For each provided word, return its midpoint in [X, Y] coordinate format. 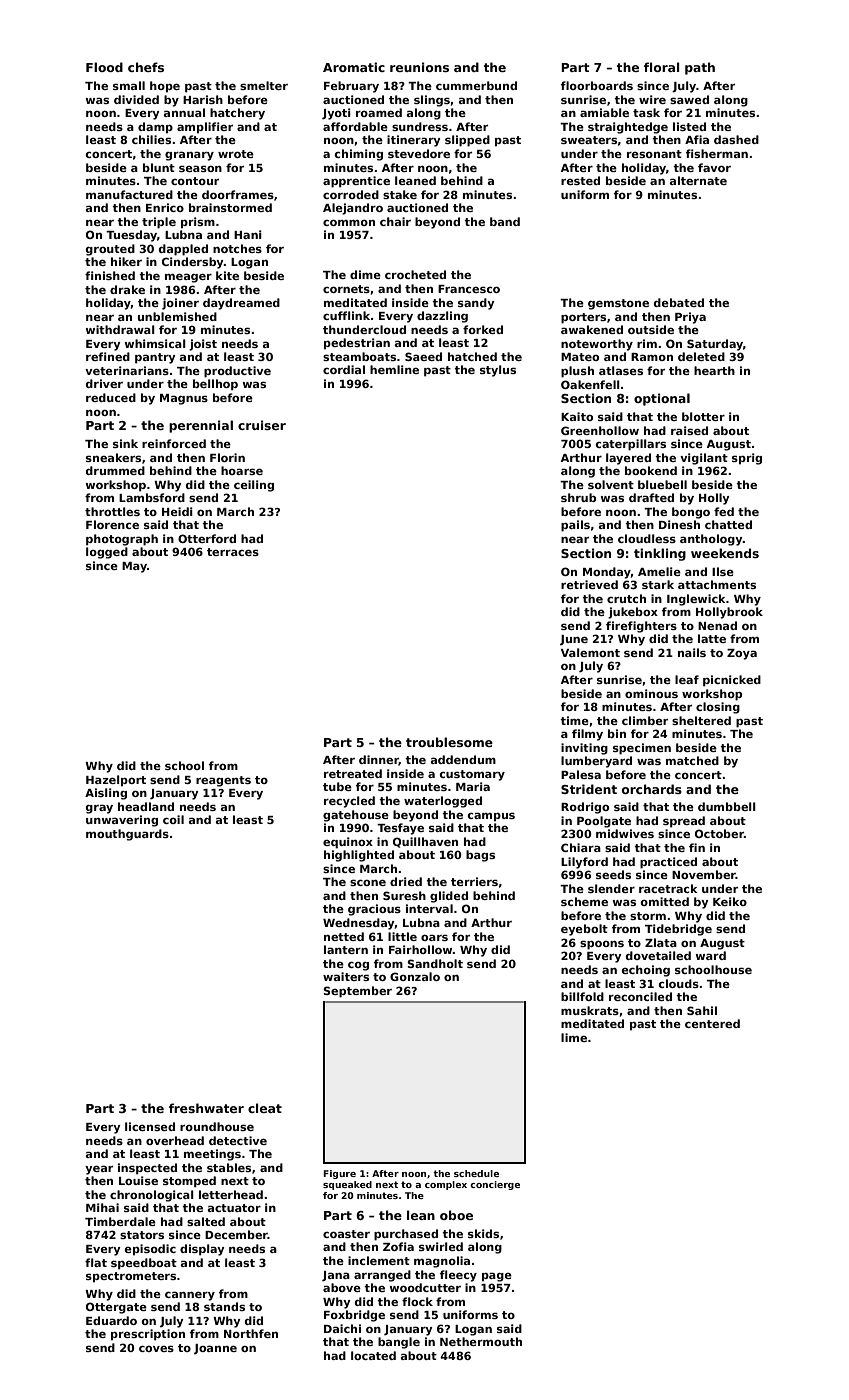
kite [227, 275]
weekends [725, 553]
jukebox [633, 613]
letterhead [231, 1194]
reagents [223, 781]
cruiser [262, 425]
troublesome [449, 742]
